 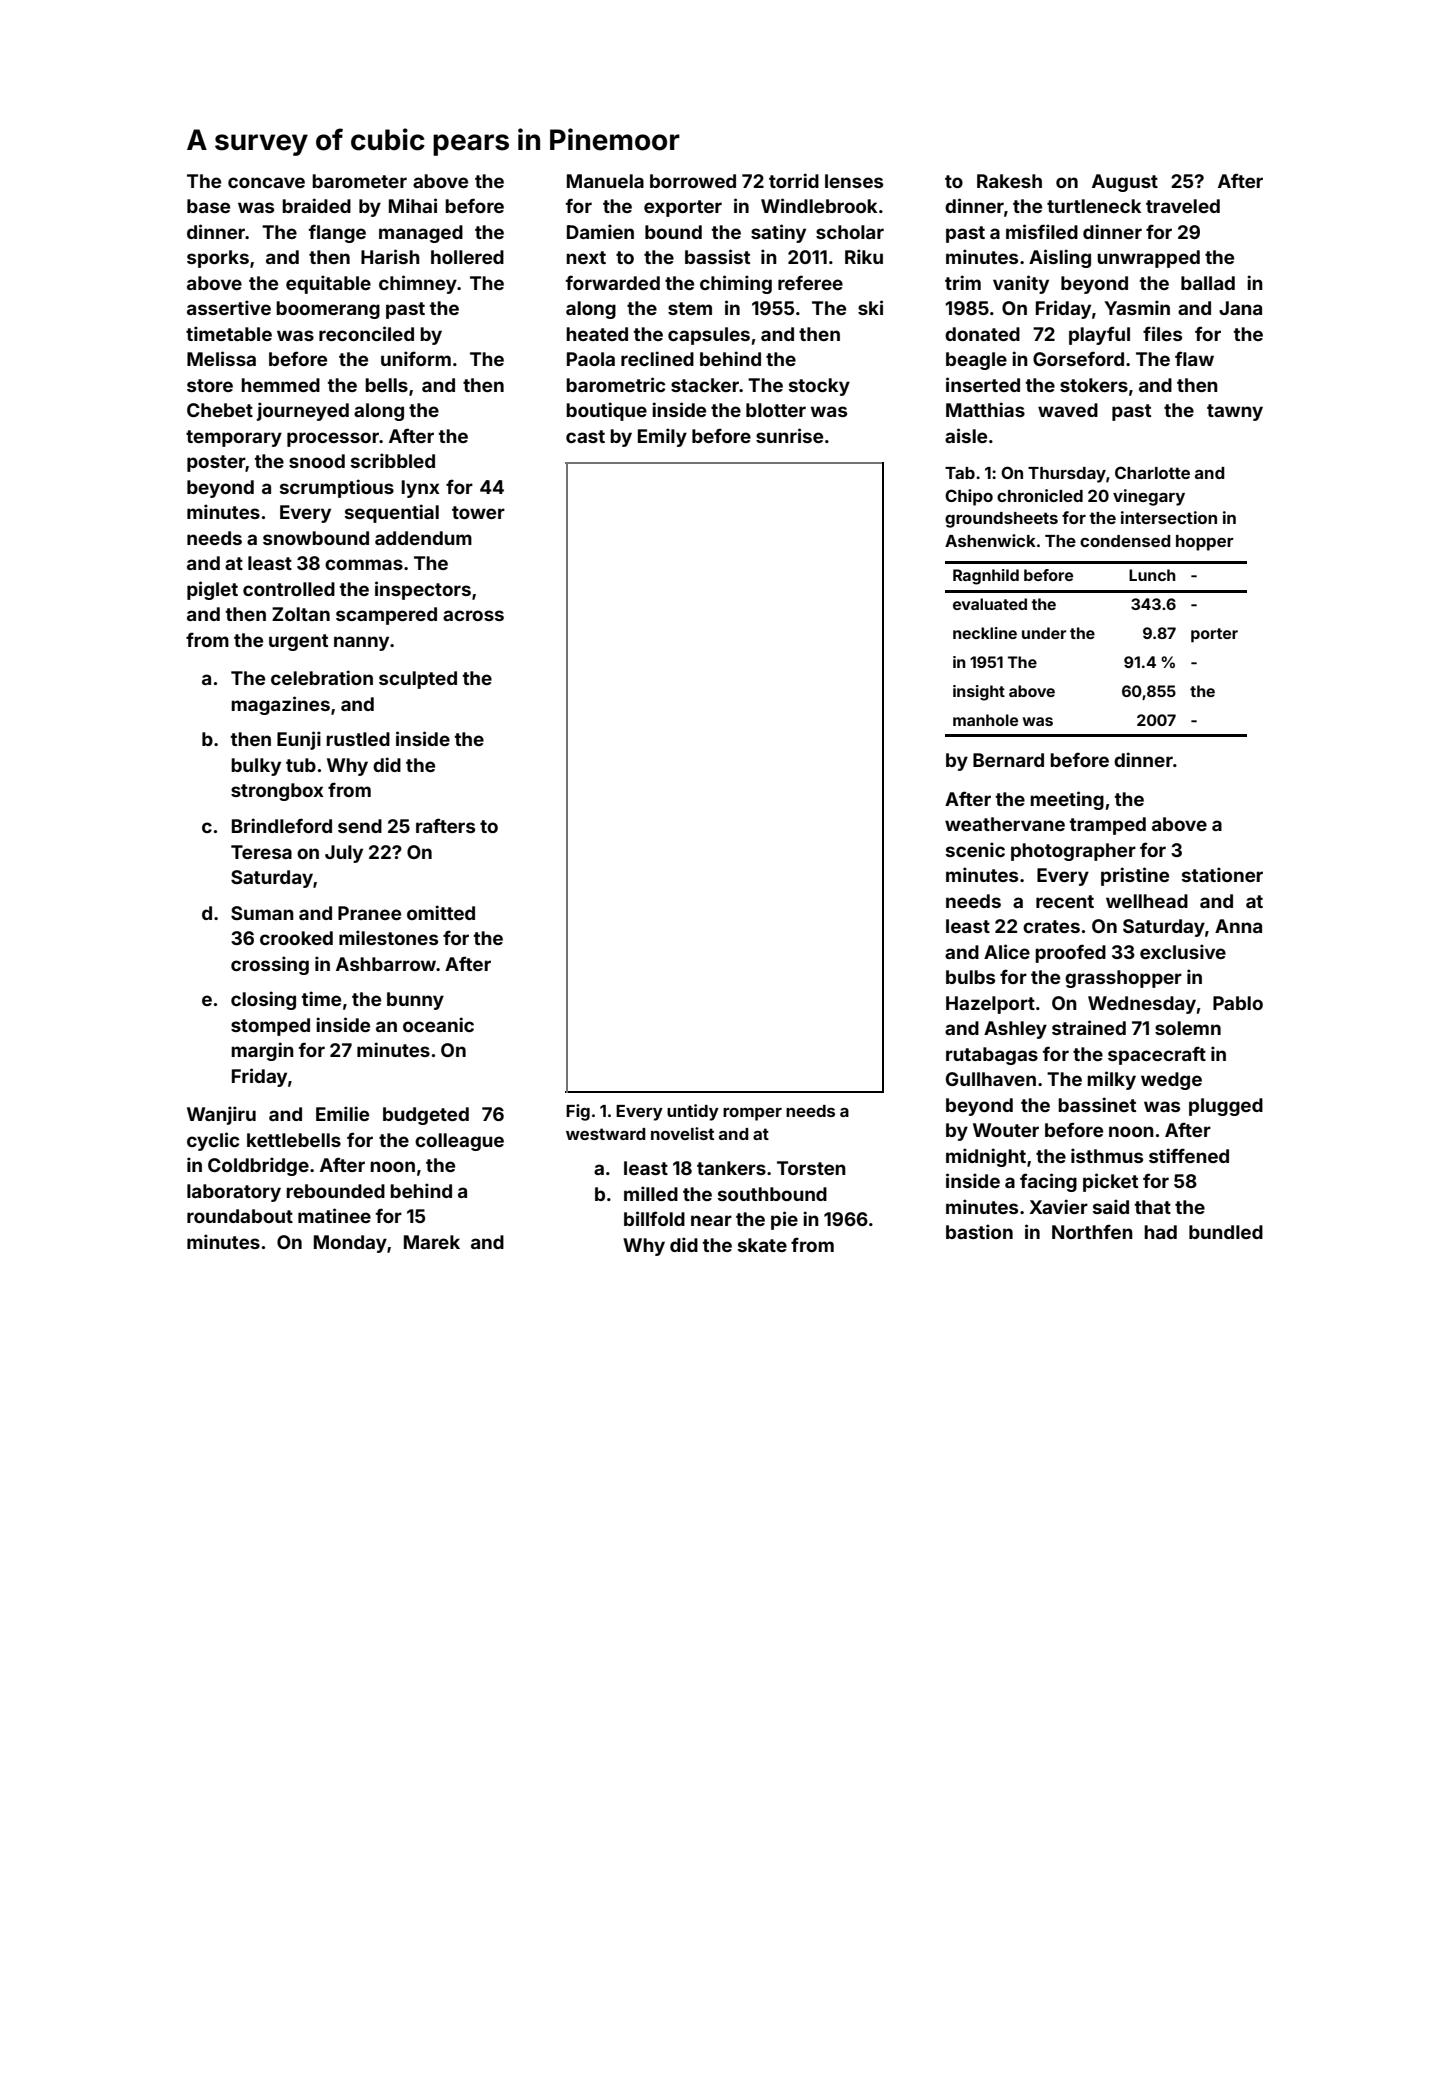 What do you see at coordinates (266, 182) in the page?
I see `concave` at bounding box center [266, 182].
